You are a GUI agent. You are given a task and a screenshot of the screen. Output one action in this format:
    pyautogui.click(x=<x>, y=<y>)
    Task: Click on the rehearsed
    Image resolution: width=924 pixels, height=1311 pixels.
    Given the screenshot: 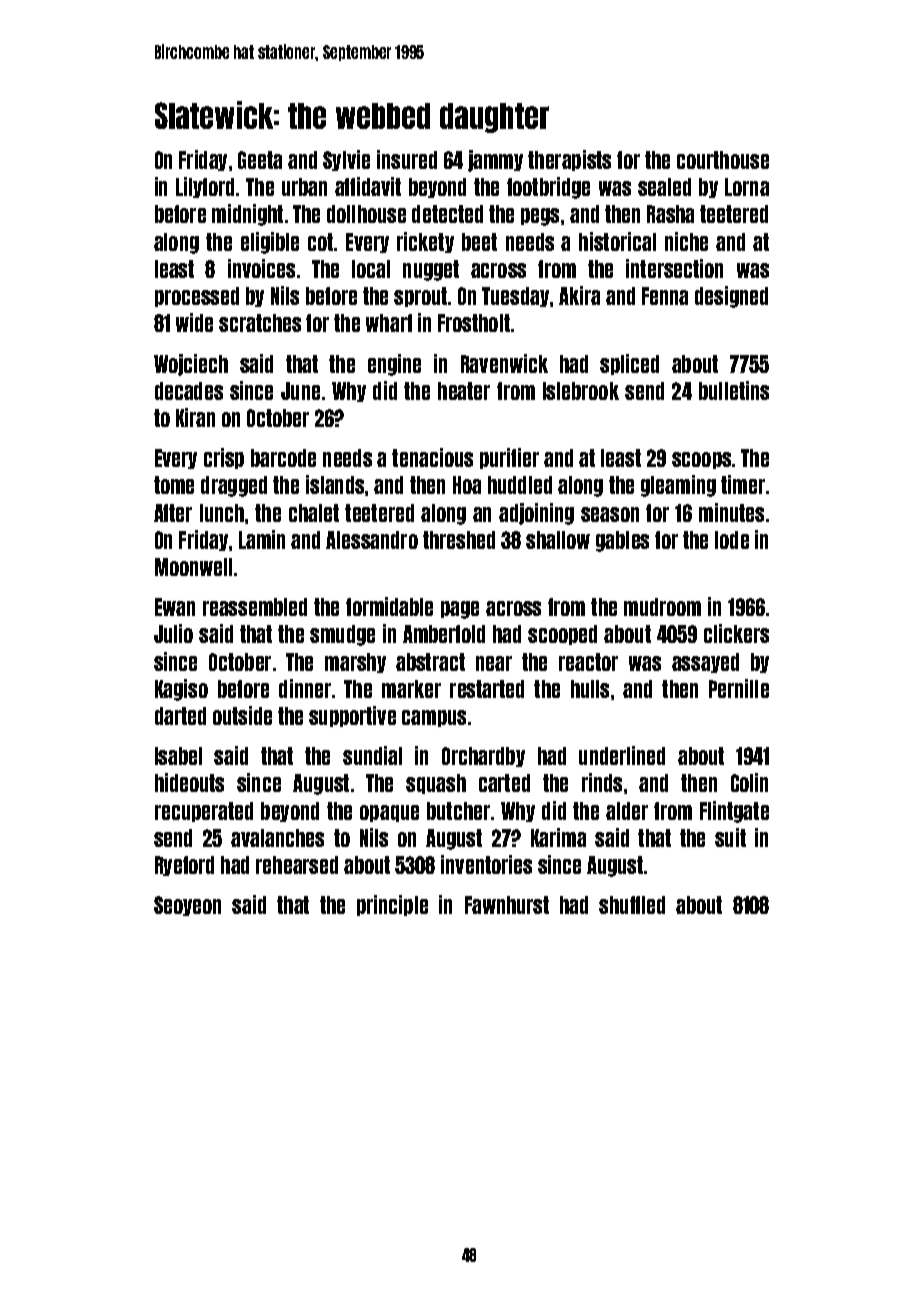 What is the action you would take?
    pyautogui.click(x=297, y=865)
